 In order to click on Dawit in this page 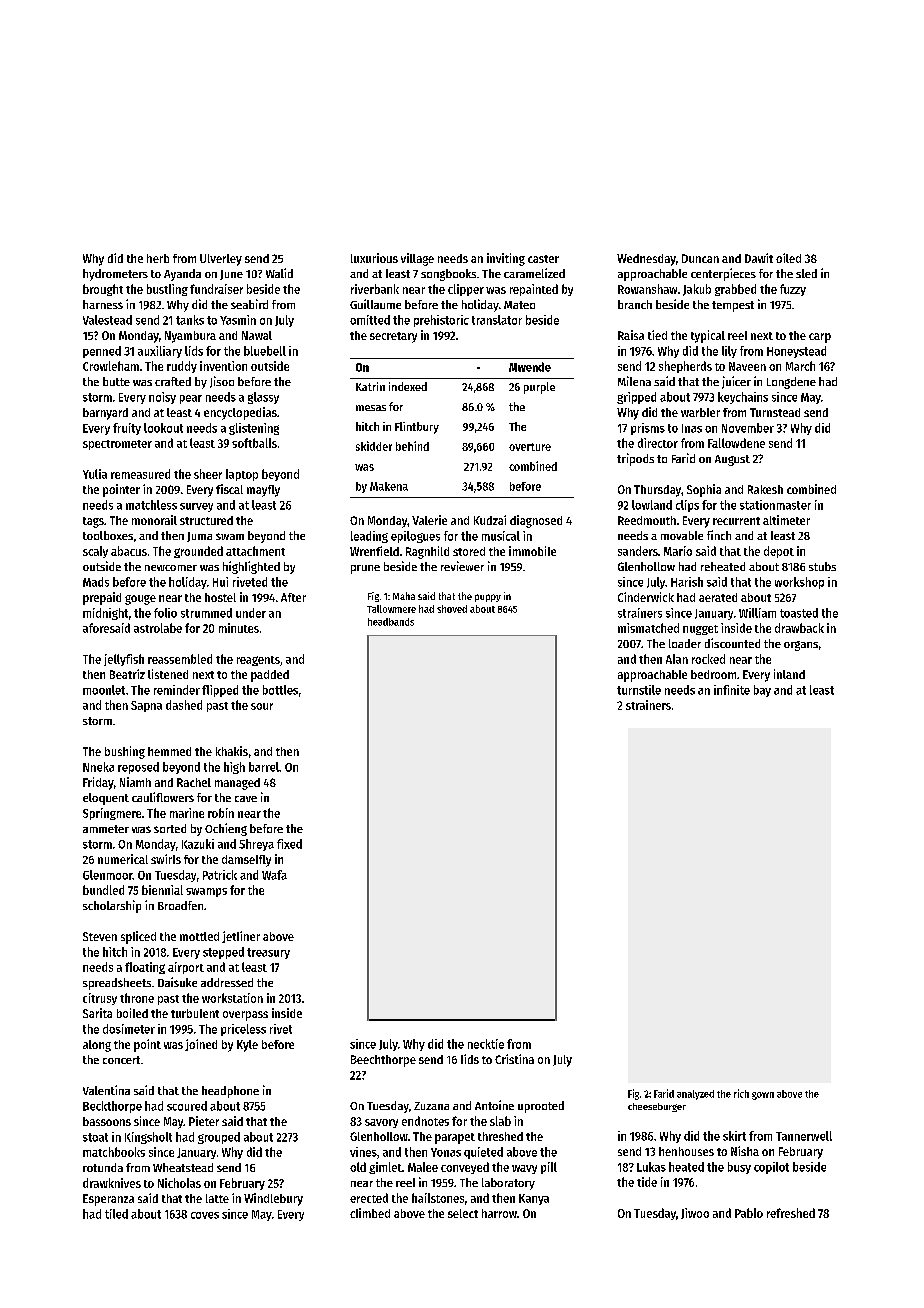, I will do `click(759, 258)`.
